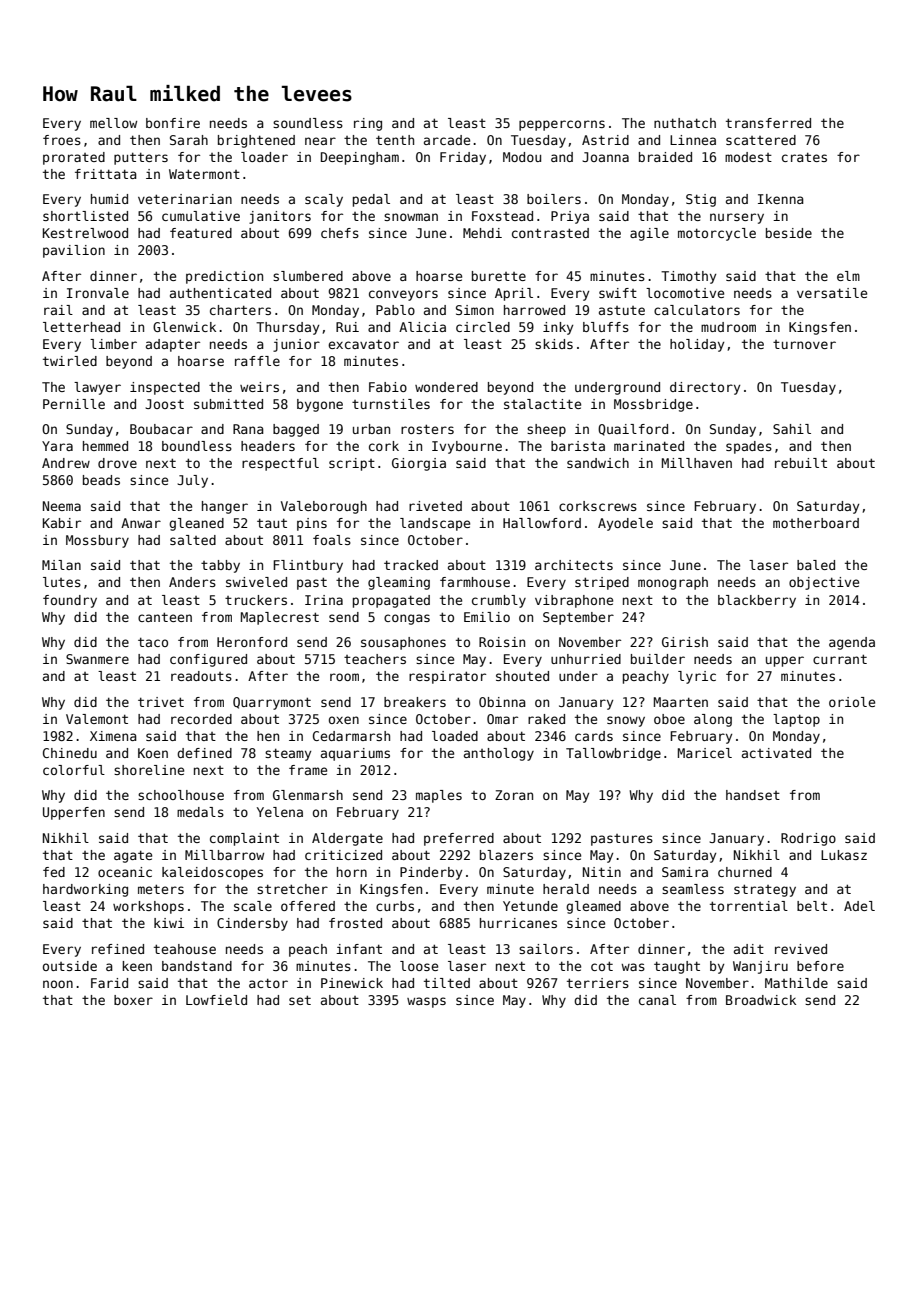 The width and height of the screenshot is (924, 1308). I want to click on ring, so click(368, 124).
